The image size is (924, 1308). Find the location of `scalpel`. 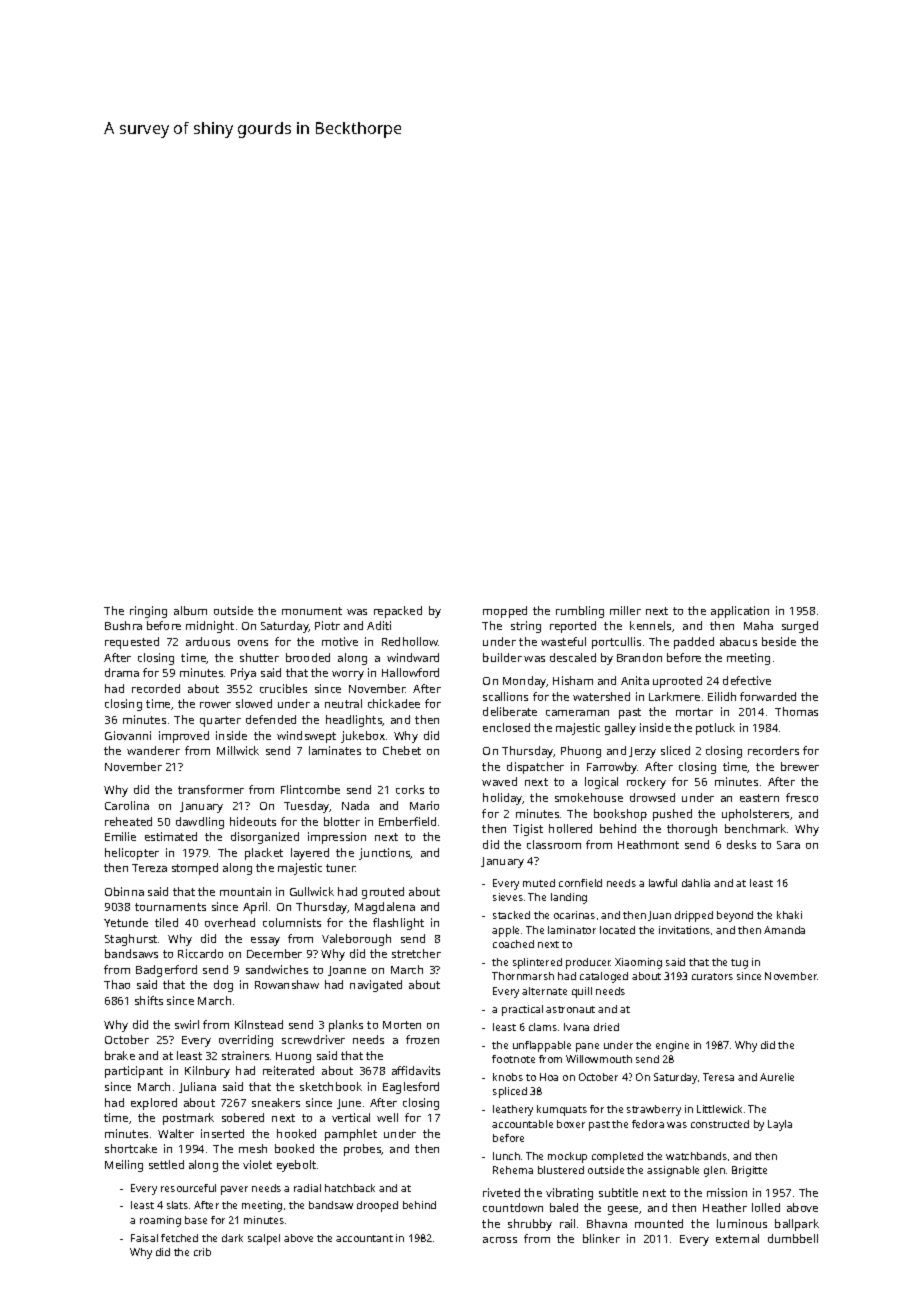

scalpel is located at coordinates (264, 1239).
